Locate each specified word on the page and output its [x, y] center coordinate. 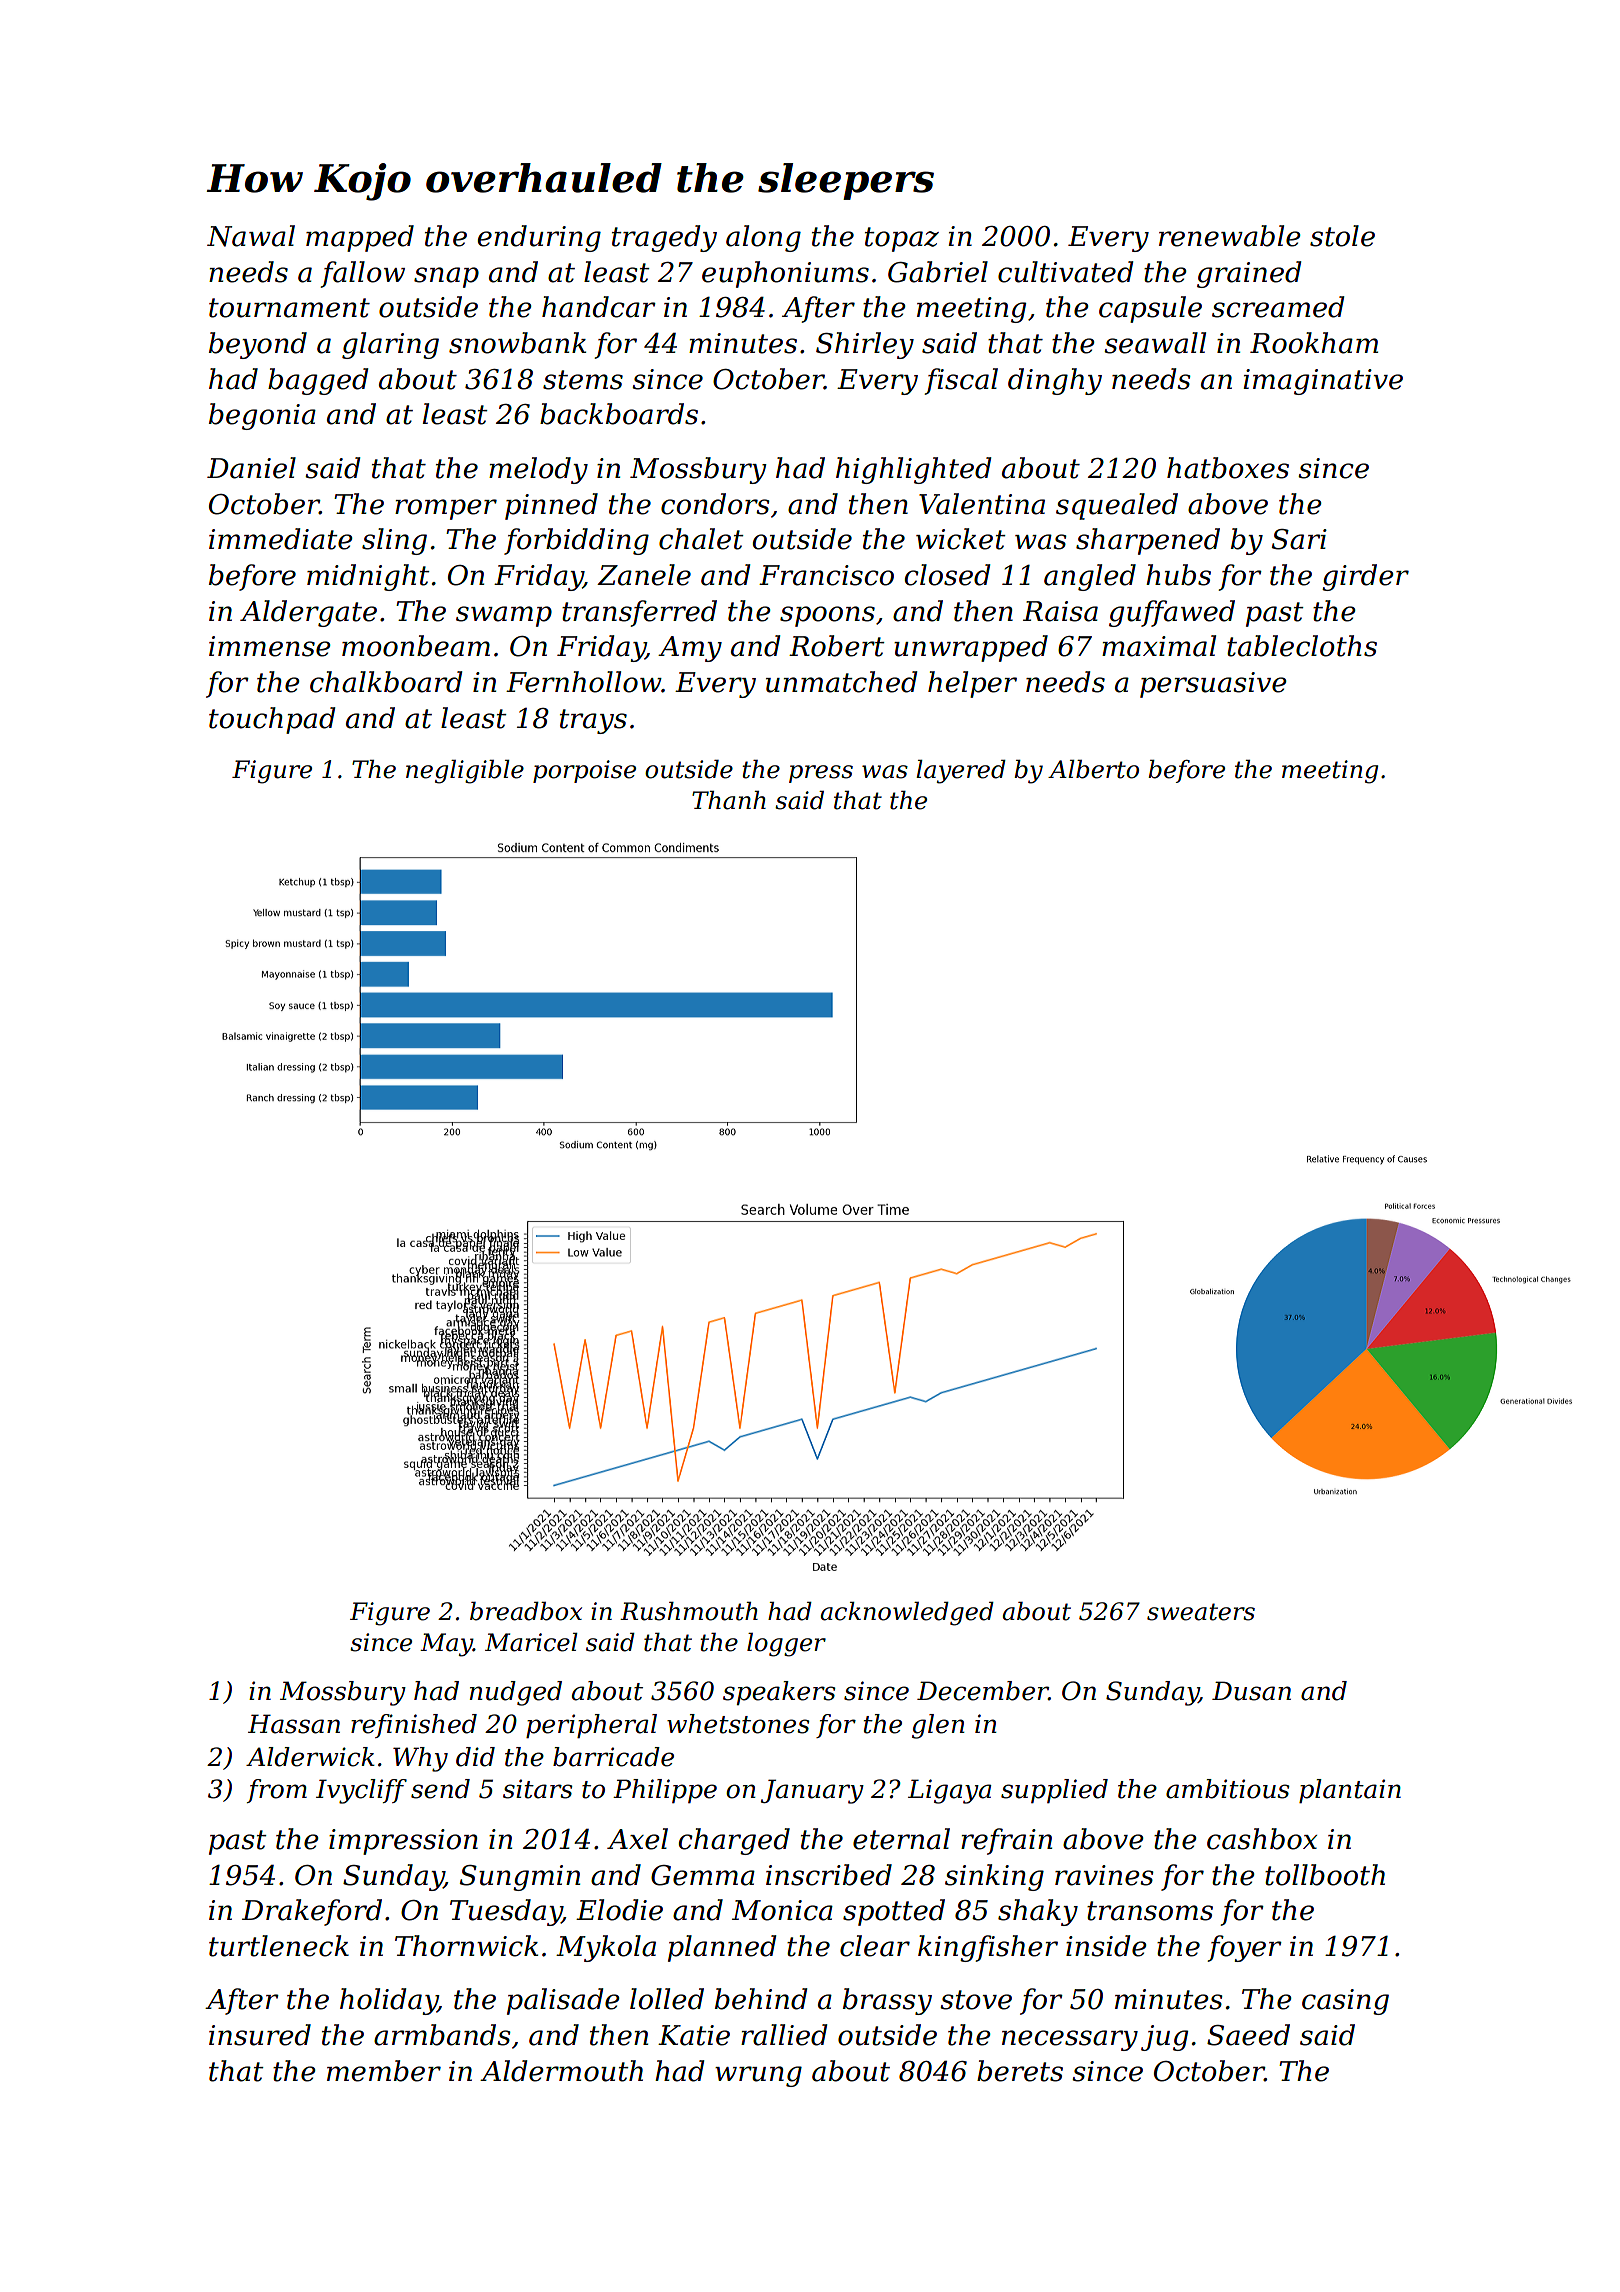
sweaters [1201, 1612]
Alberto [1093, 769]
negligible [465, 772]
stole [1342, 236]
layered [961, 772]
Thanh [729, 800]
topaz [902, 239]
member [384, 2071]
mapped [360, 238]
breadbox [526, 1611]
